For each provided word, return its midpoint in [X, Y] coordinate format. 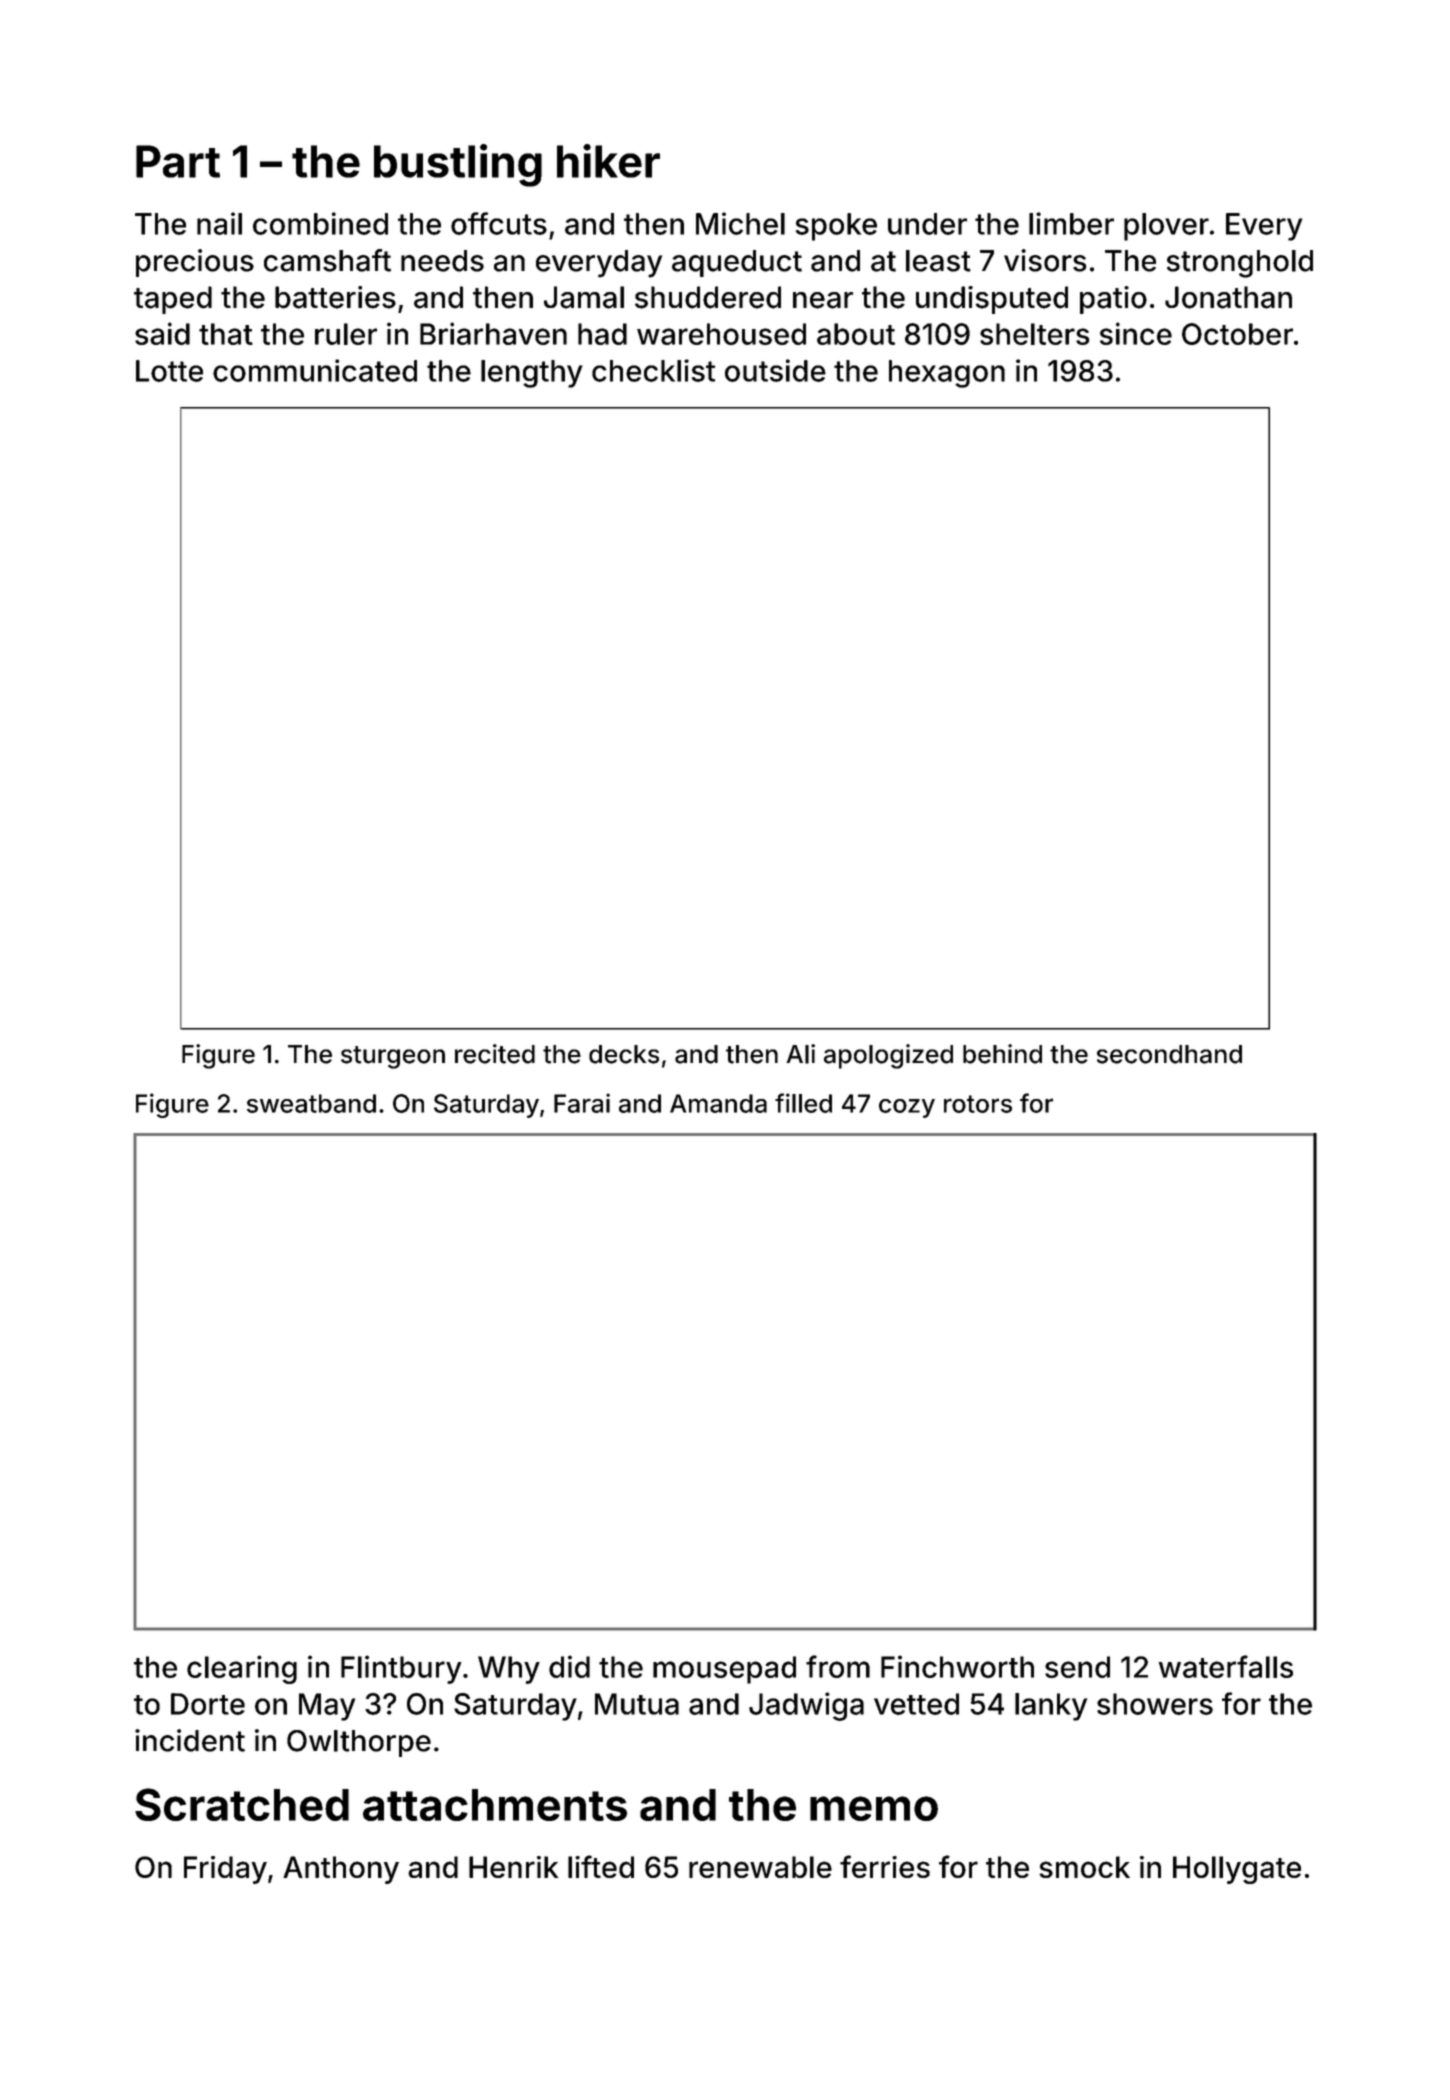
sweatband [311, 1103]
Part [178, 161]
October [1237, 334]
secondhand [1169, 1054]
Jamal [584, 297]
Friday [225, 1870]
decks [624, 1054]
